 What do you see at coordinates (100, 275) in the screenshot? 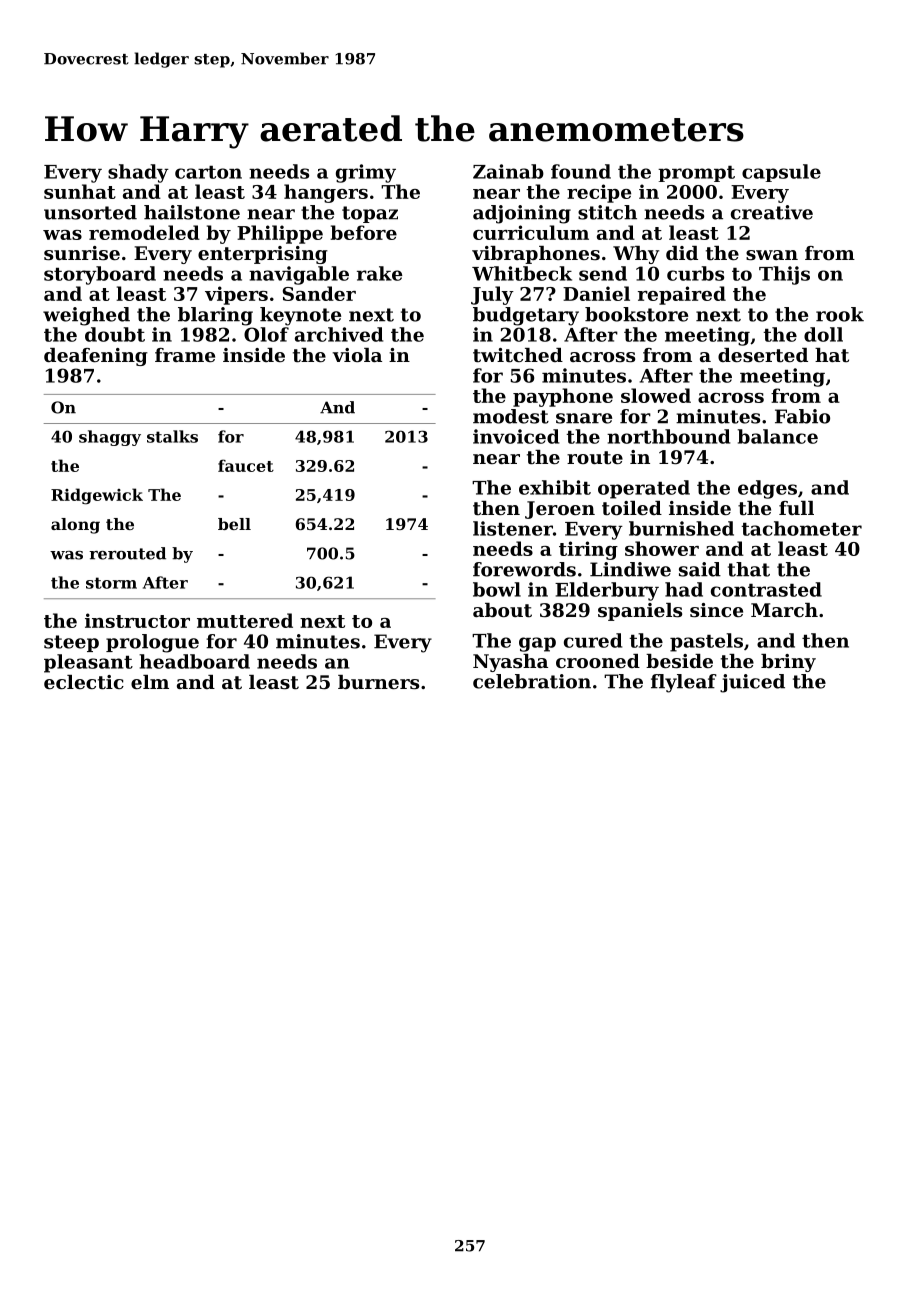
I see `storyboard` at bounding box center [100, 275].
